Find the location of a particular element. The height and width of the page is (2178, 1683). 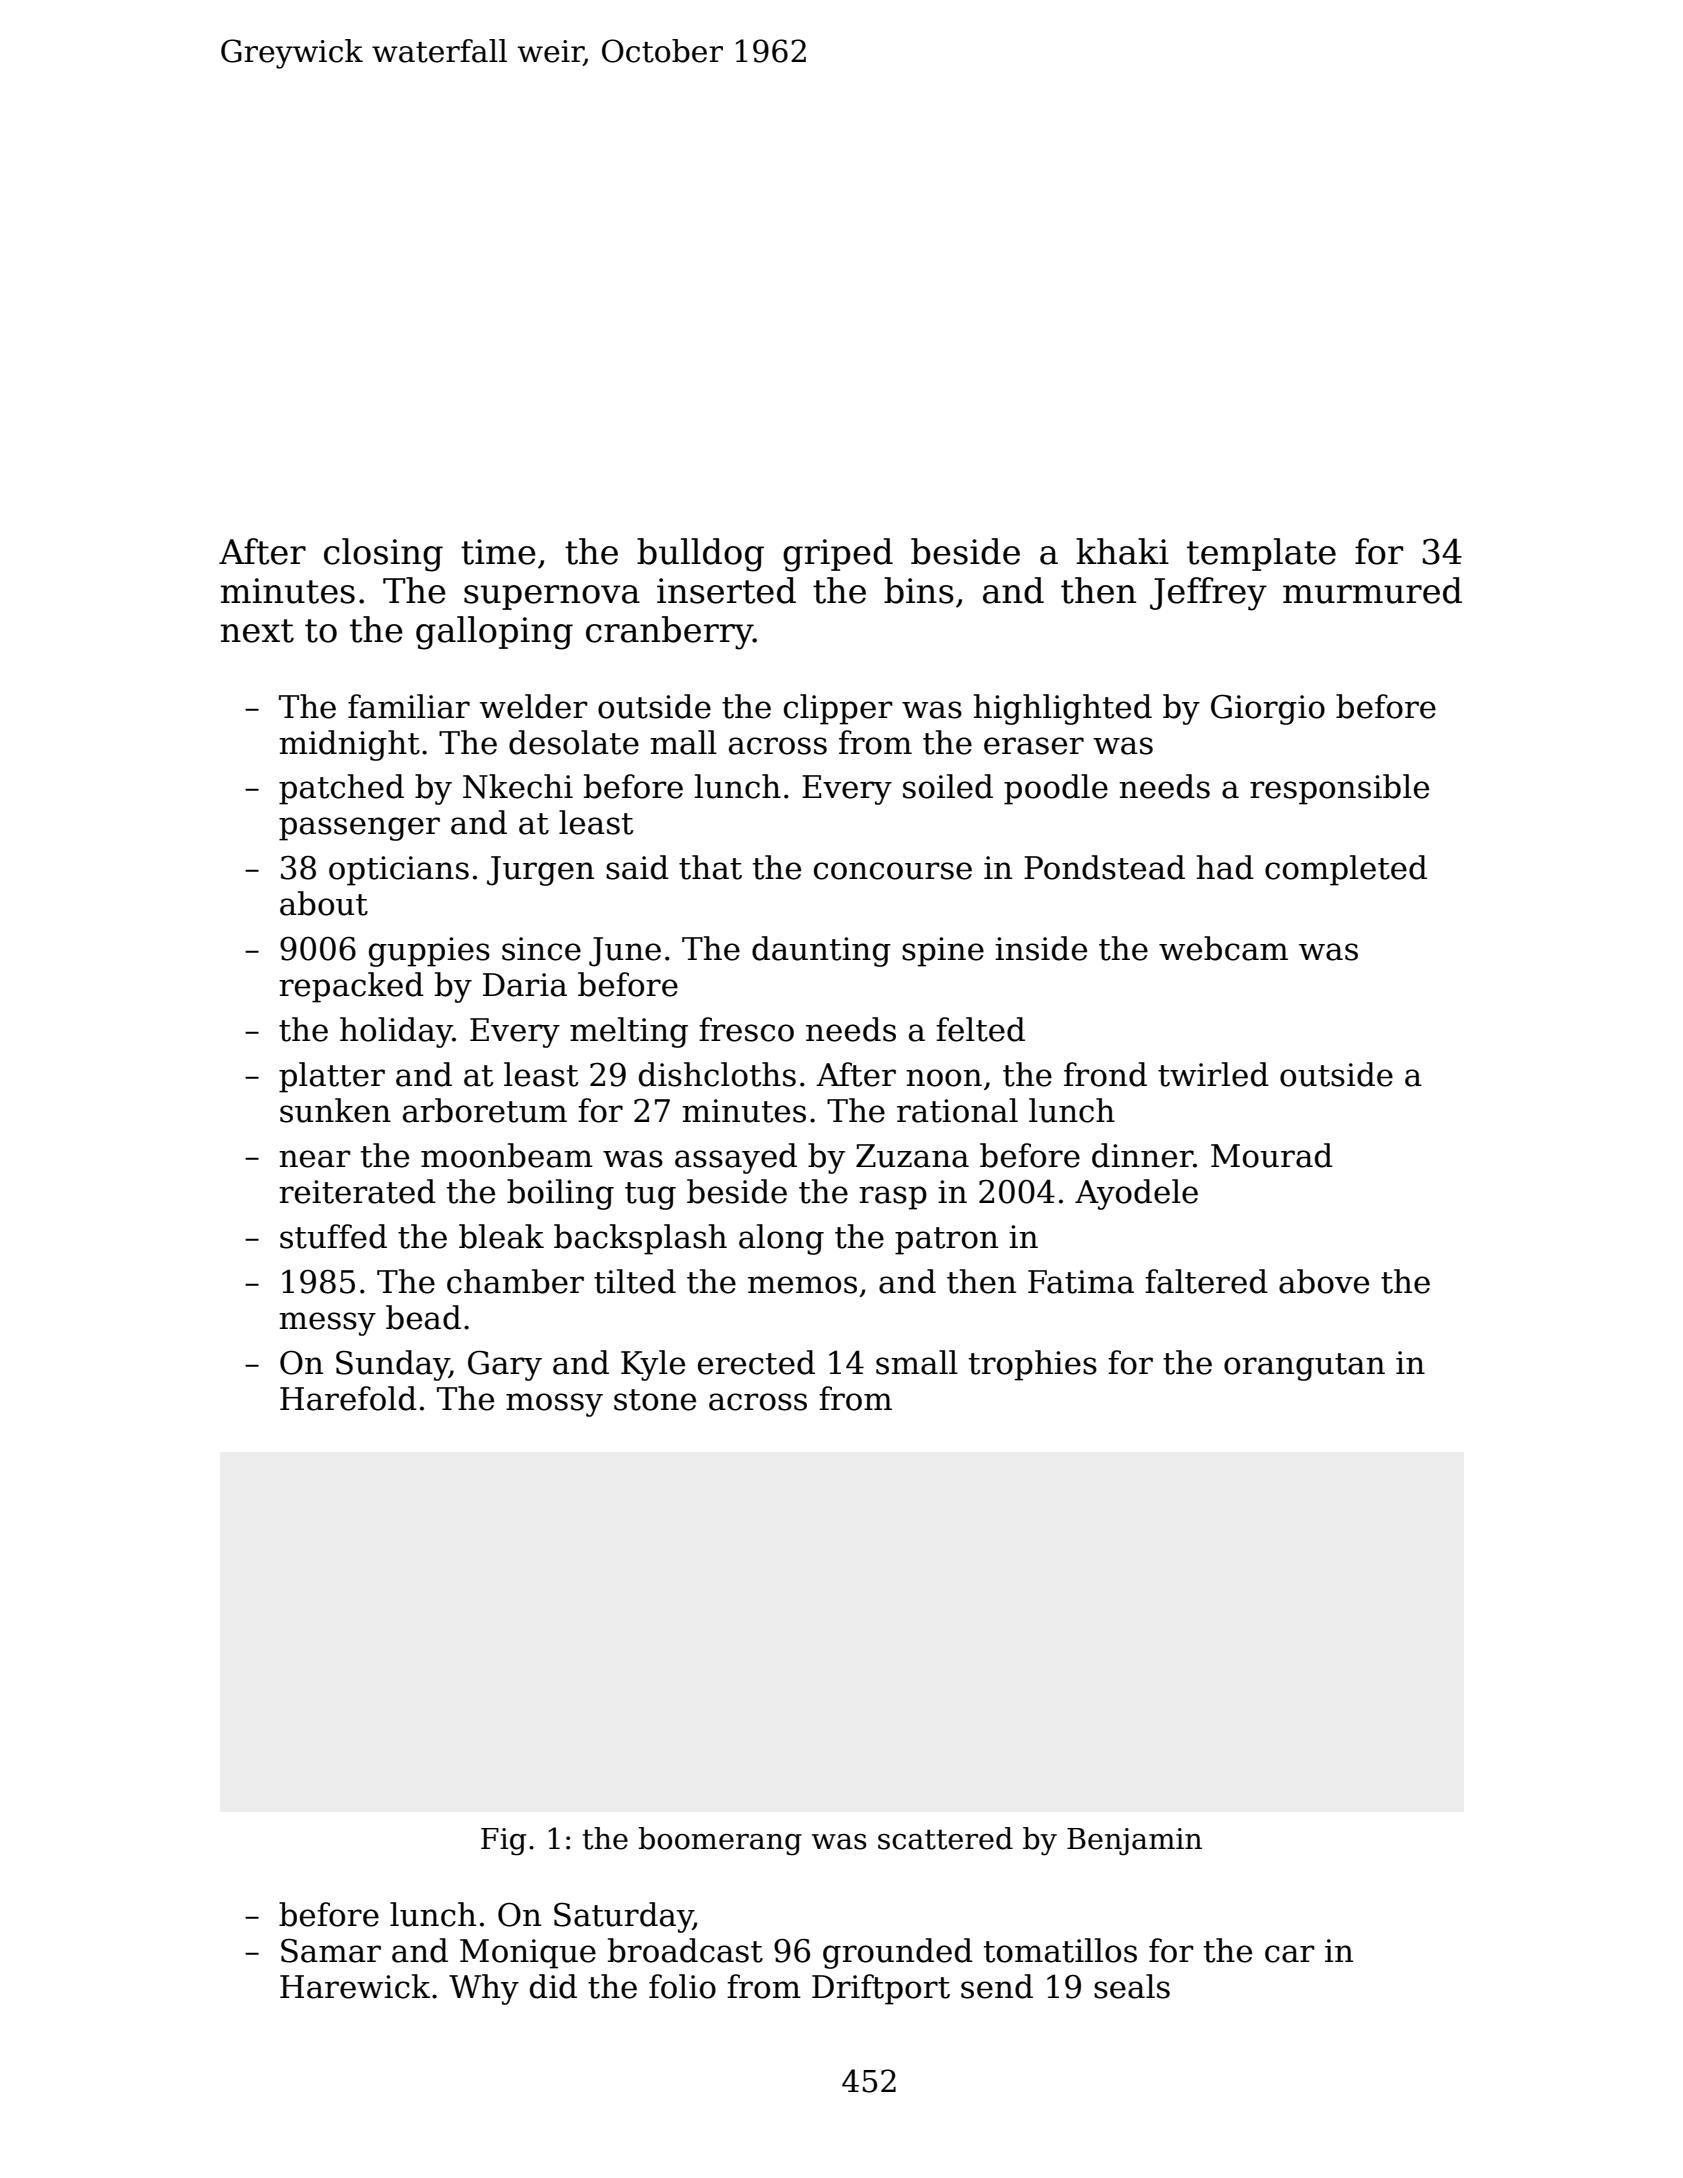

murmured is located at coordinates (1372, 590).
